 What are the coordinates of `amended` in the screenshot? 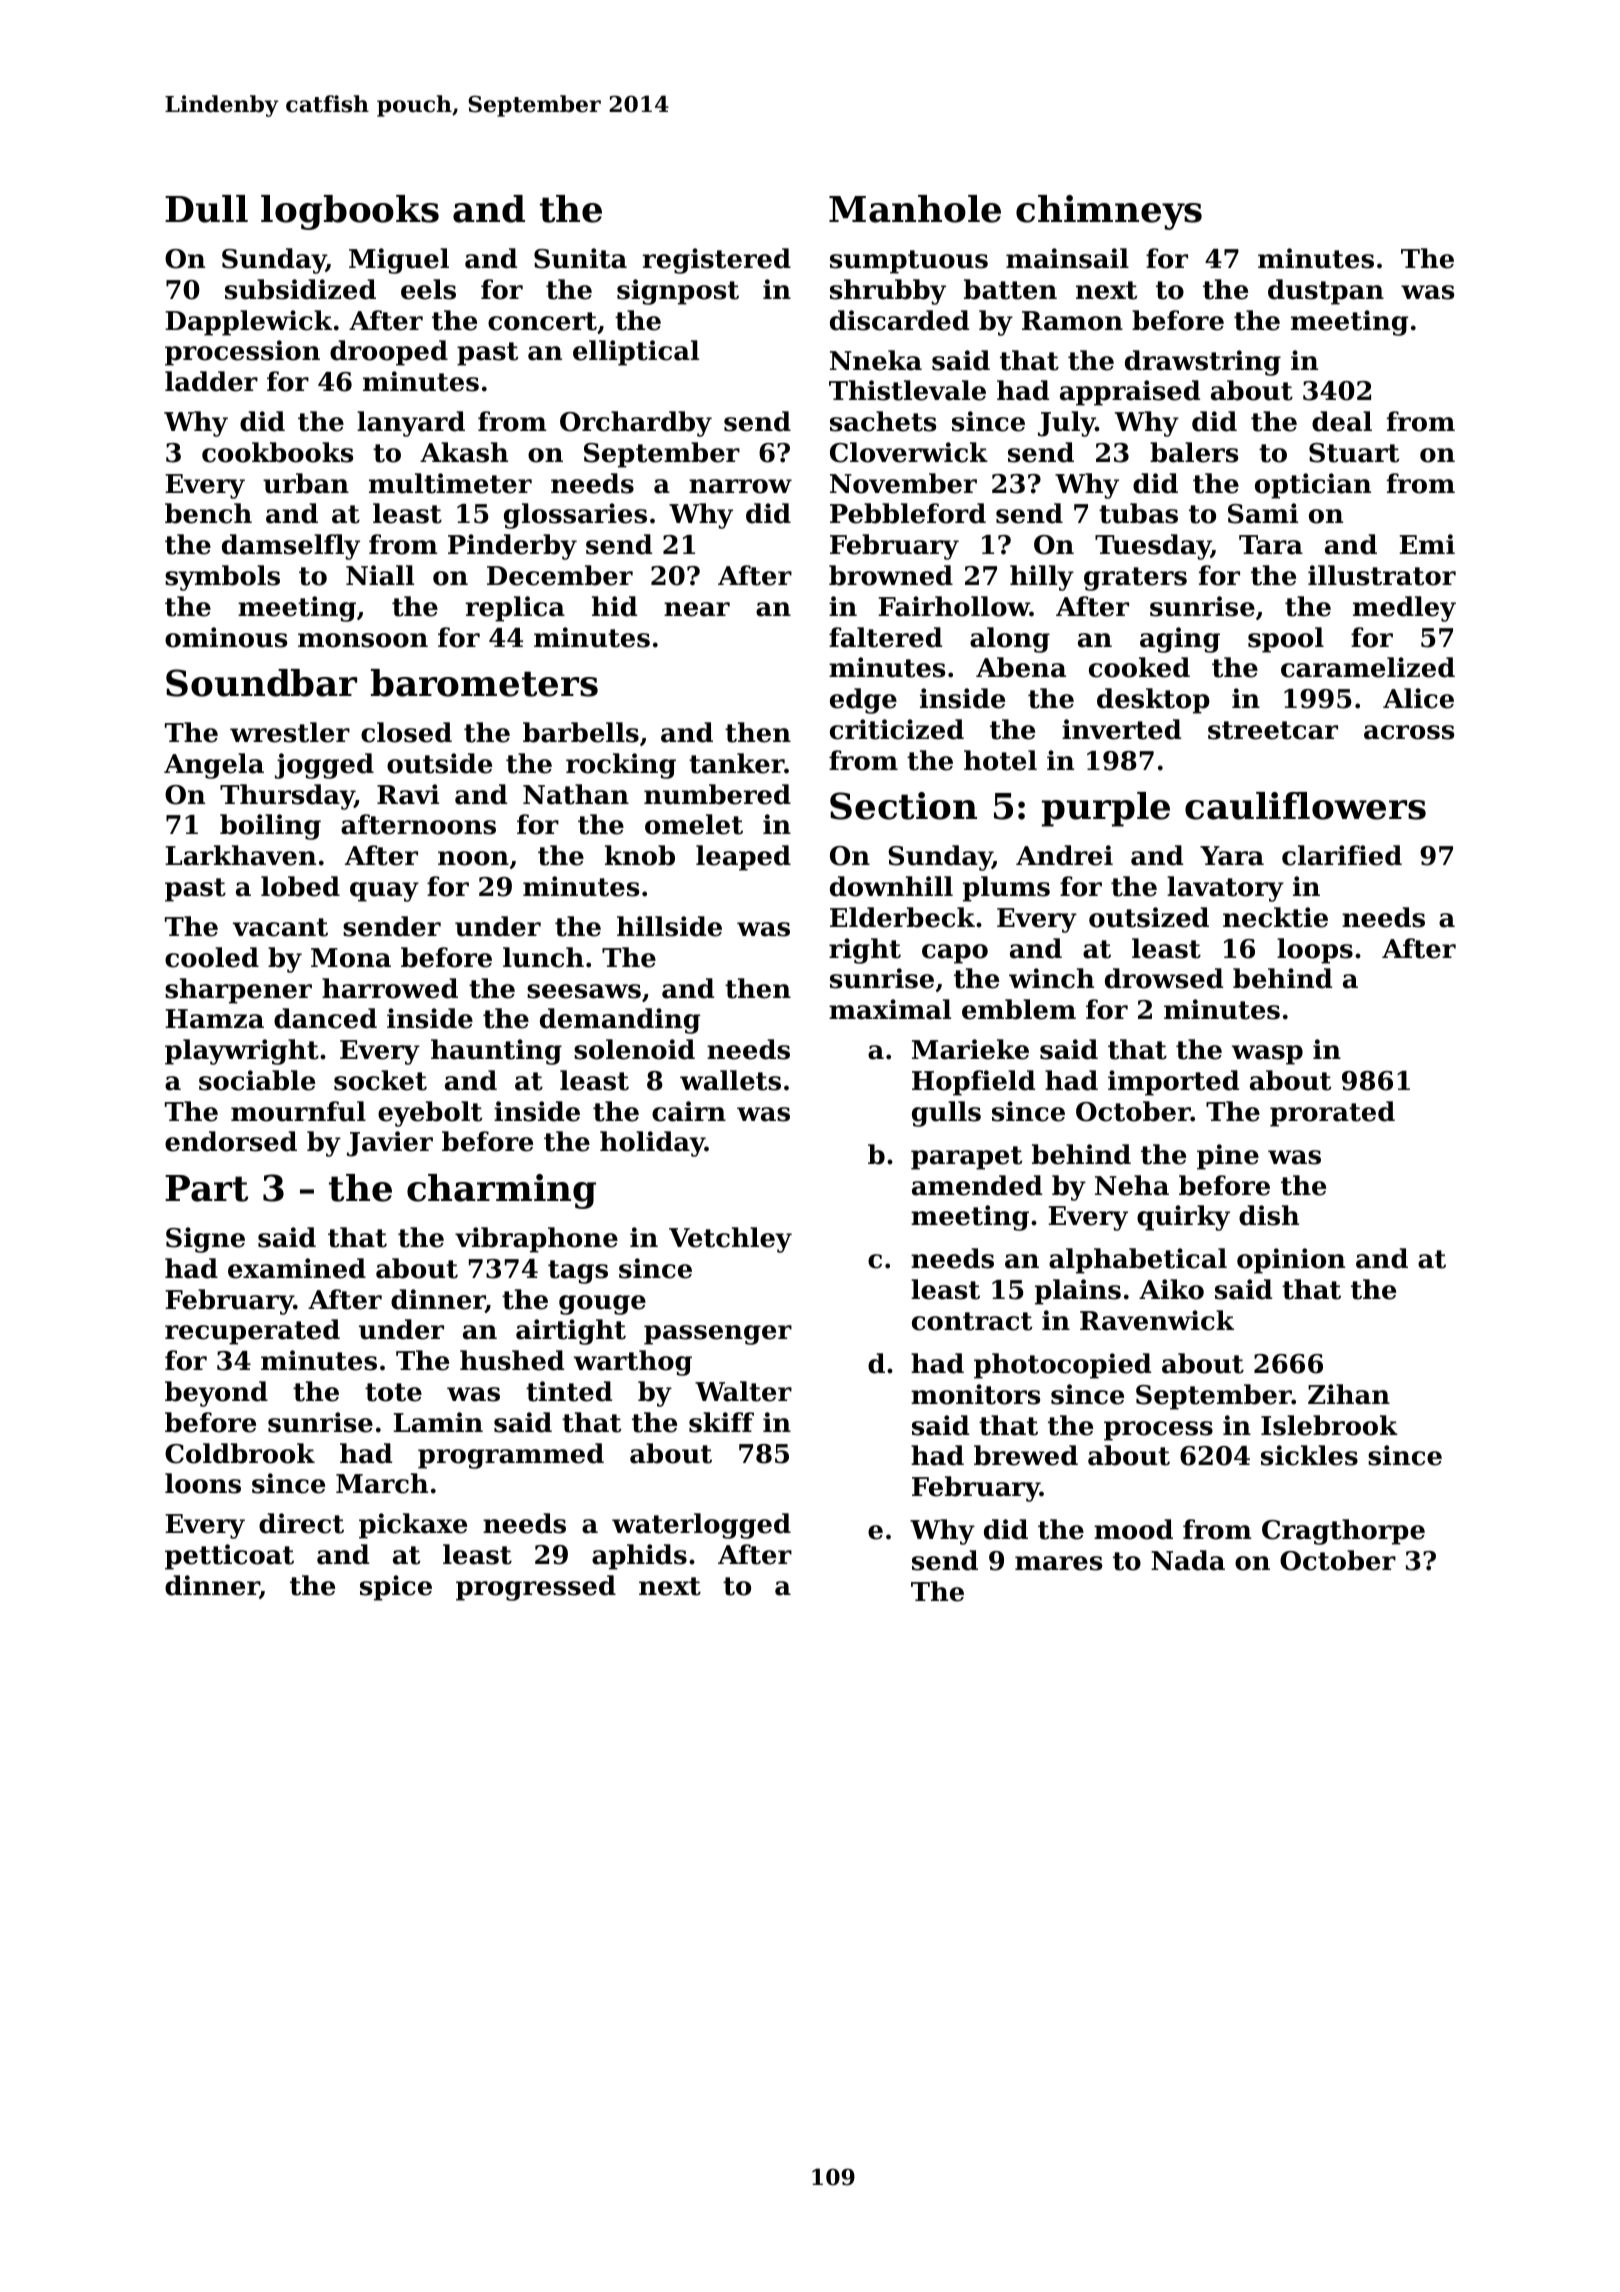 It's located at (977, 1185).
